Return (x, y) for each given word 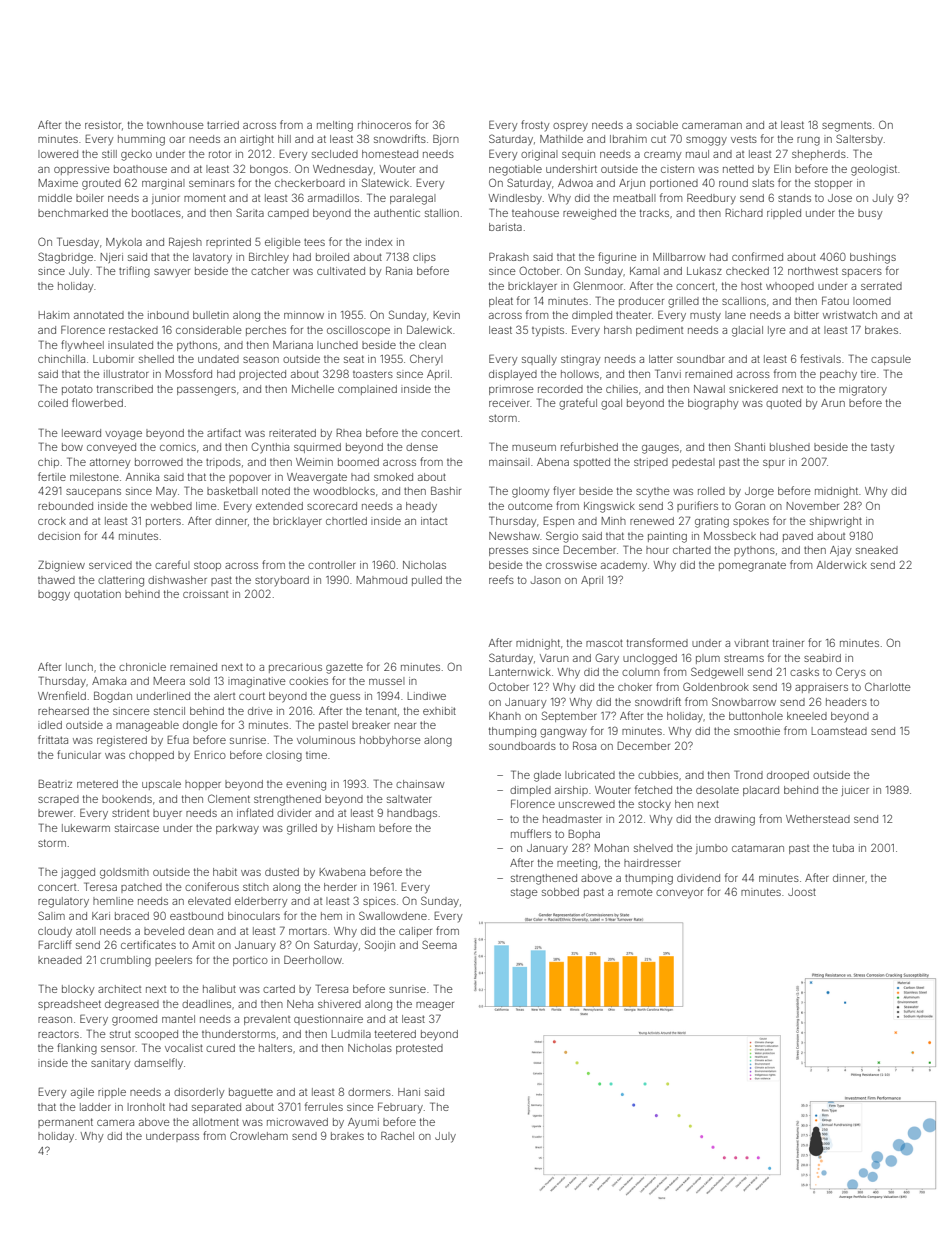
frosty (535, 125)
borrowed (159, 462)
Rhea (349, 433)
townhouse (175, 125)
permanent (65, 1123)
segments (847, 127)
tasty (882, 448)
